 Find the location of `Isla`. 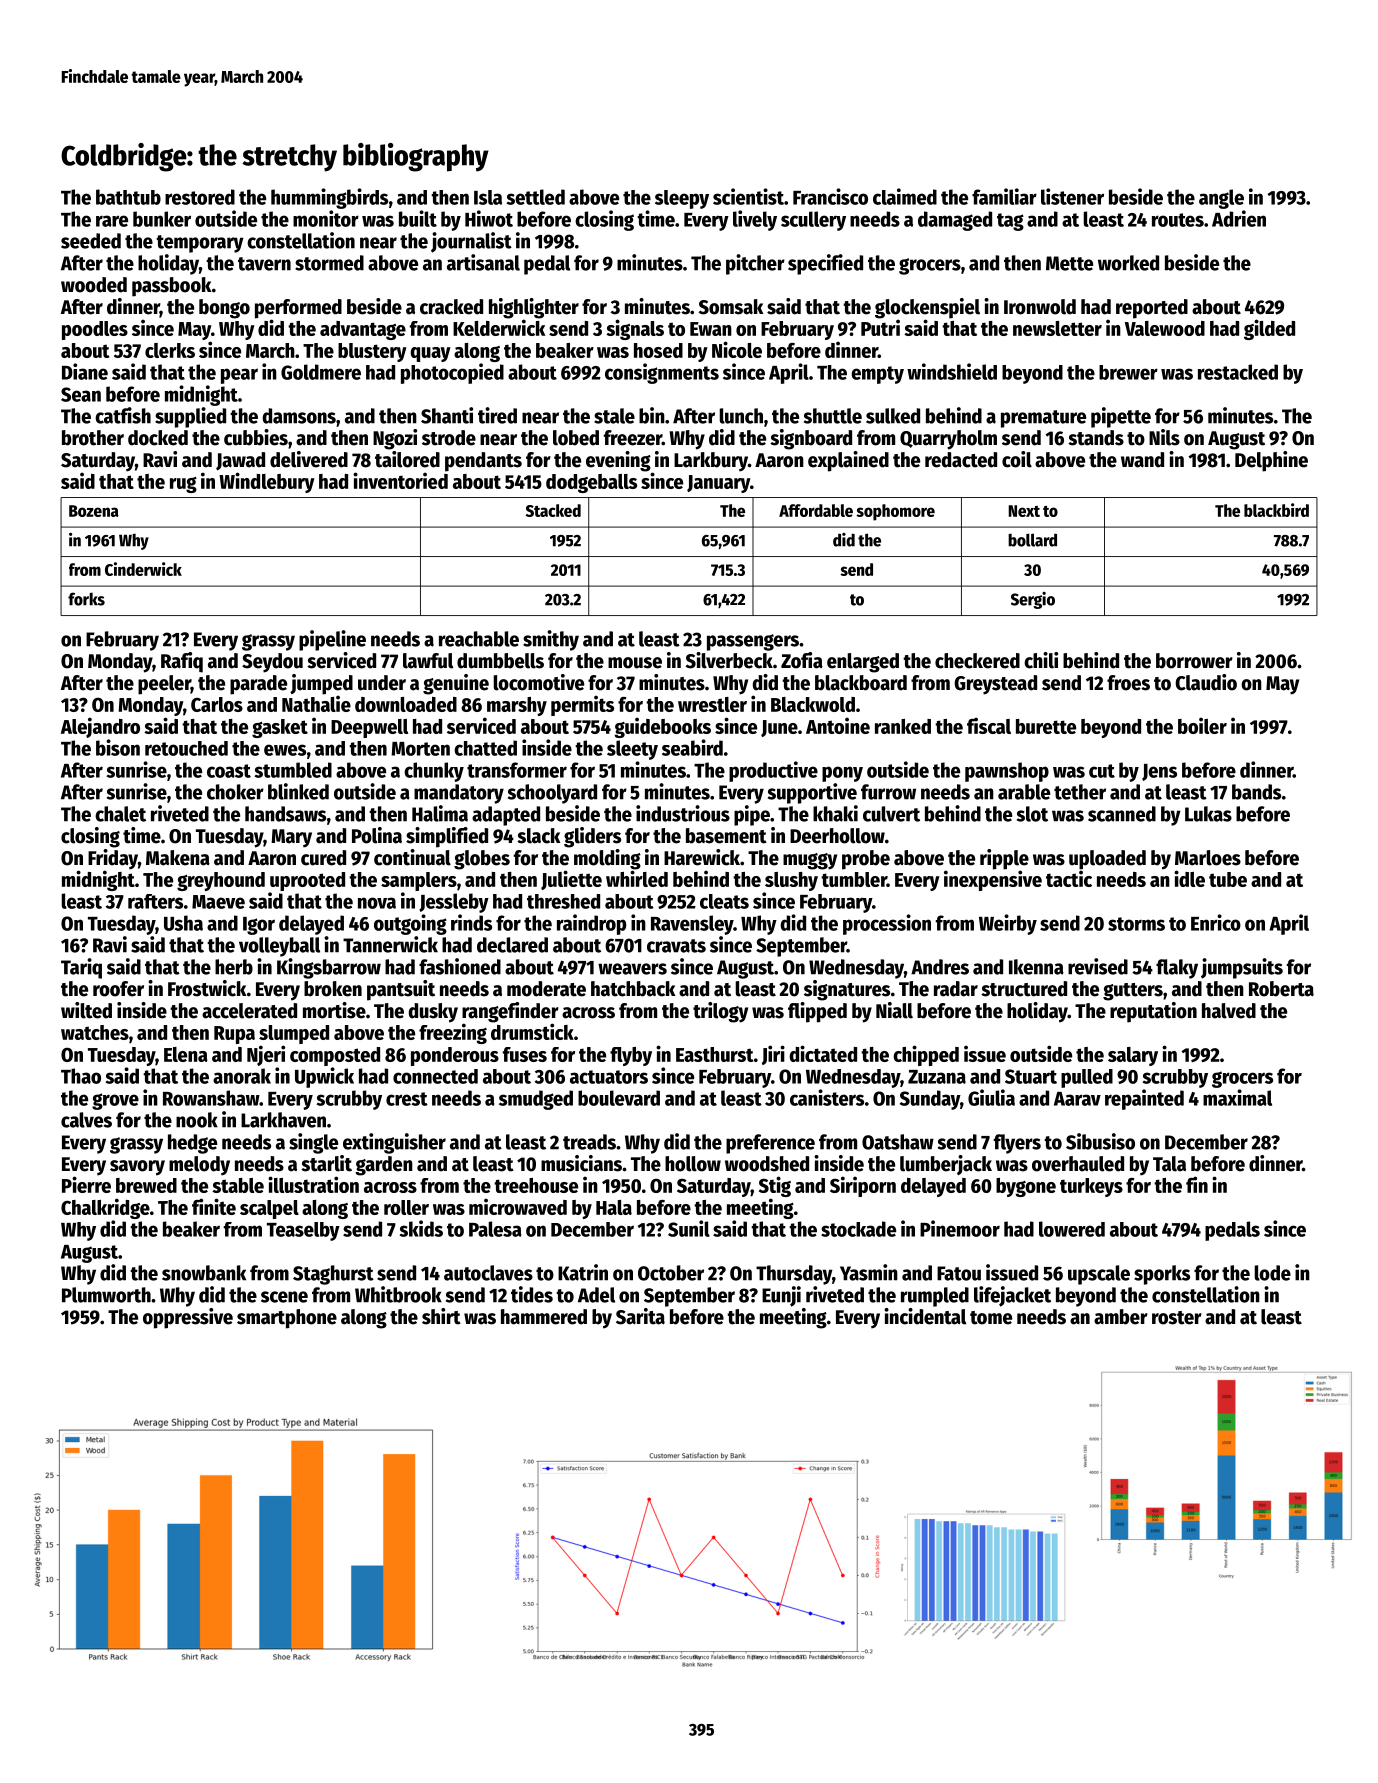

Isla is located at coordinates (488, 197).
